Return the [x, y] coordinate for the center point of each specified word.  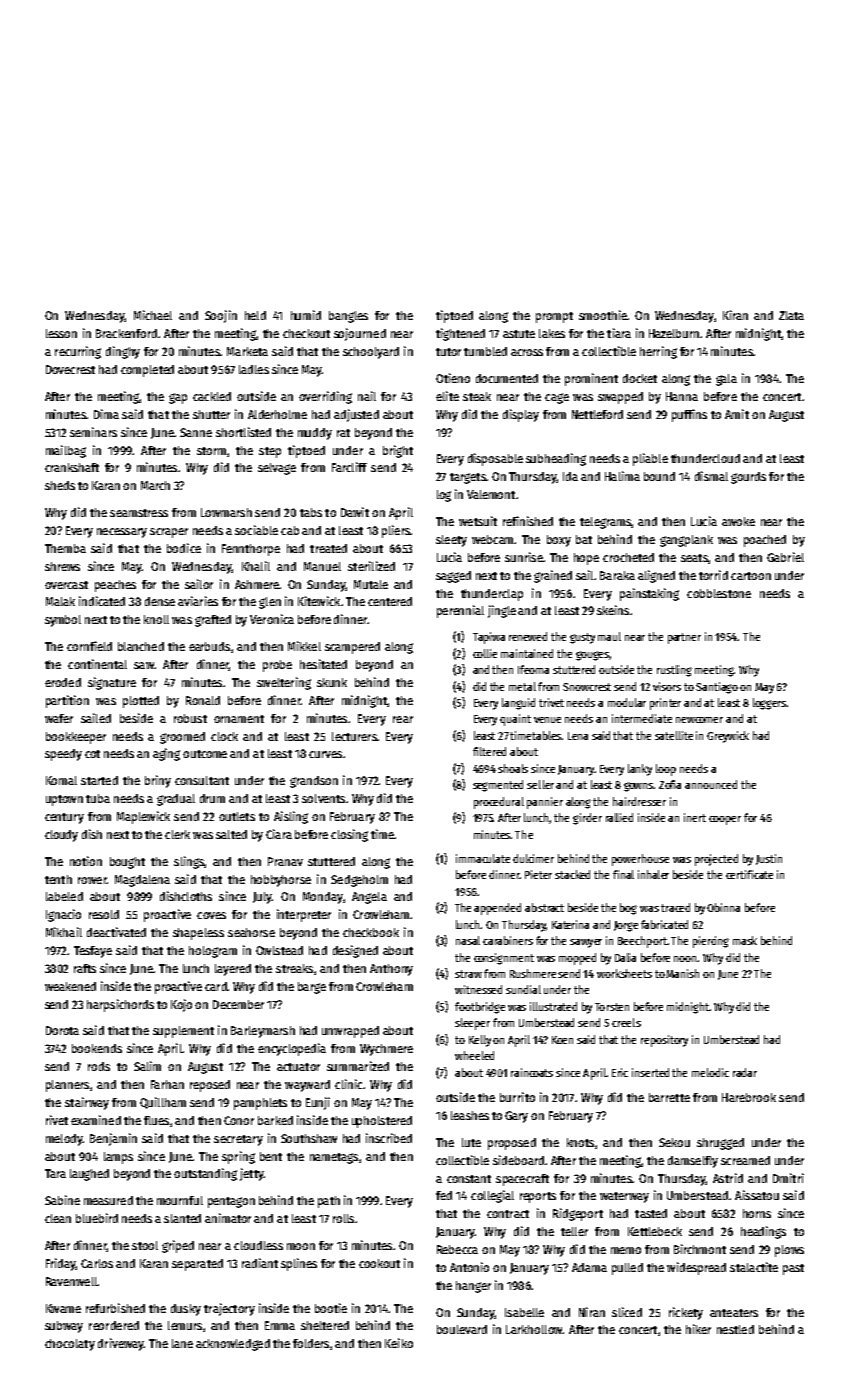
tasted [651, 1213]
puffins [689, 415]
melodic [710, 1072]
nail [367, 396]
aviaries [198, 601]
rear [403, 719]
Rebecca [457, 1249]
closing [349, 835]
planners [67, 1086]
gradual [176, 800]
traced [675, 907]
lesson [61, 333]
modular [627, 702]
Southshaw [309, 1138]
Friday [61, 1264]
